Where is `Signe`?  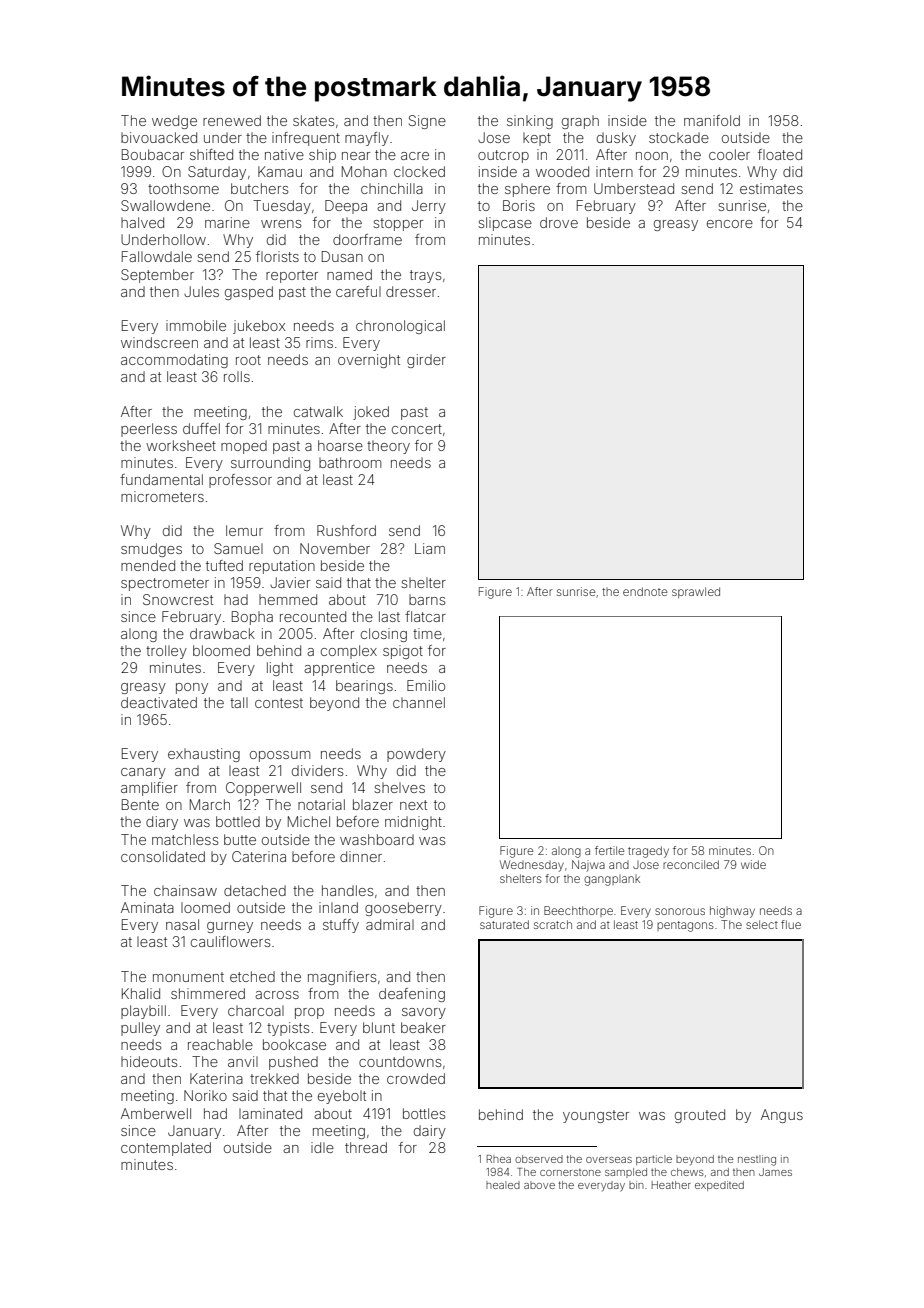 Signe is located at coordinates (427, 122).
